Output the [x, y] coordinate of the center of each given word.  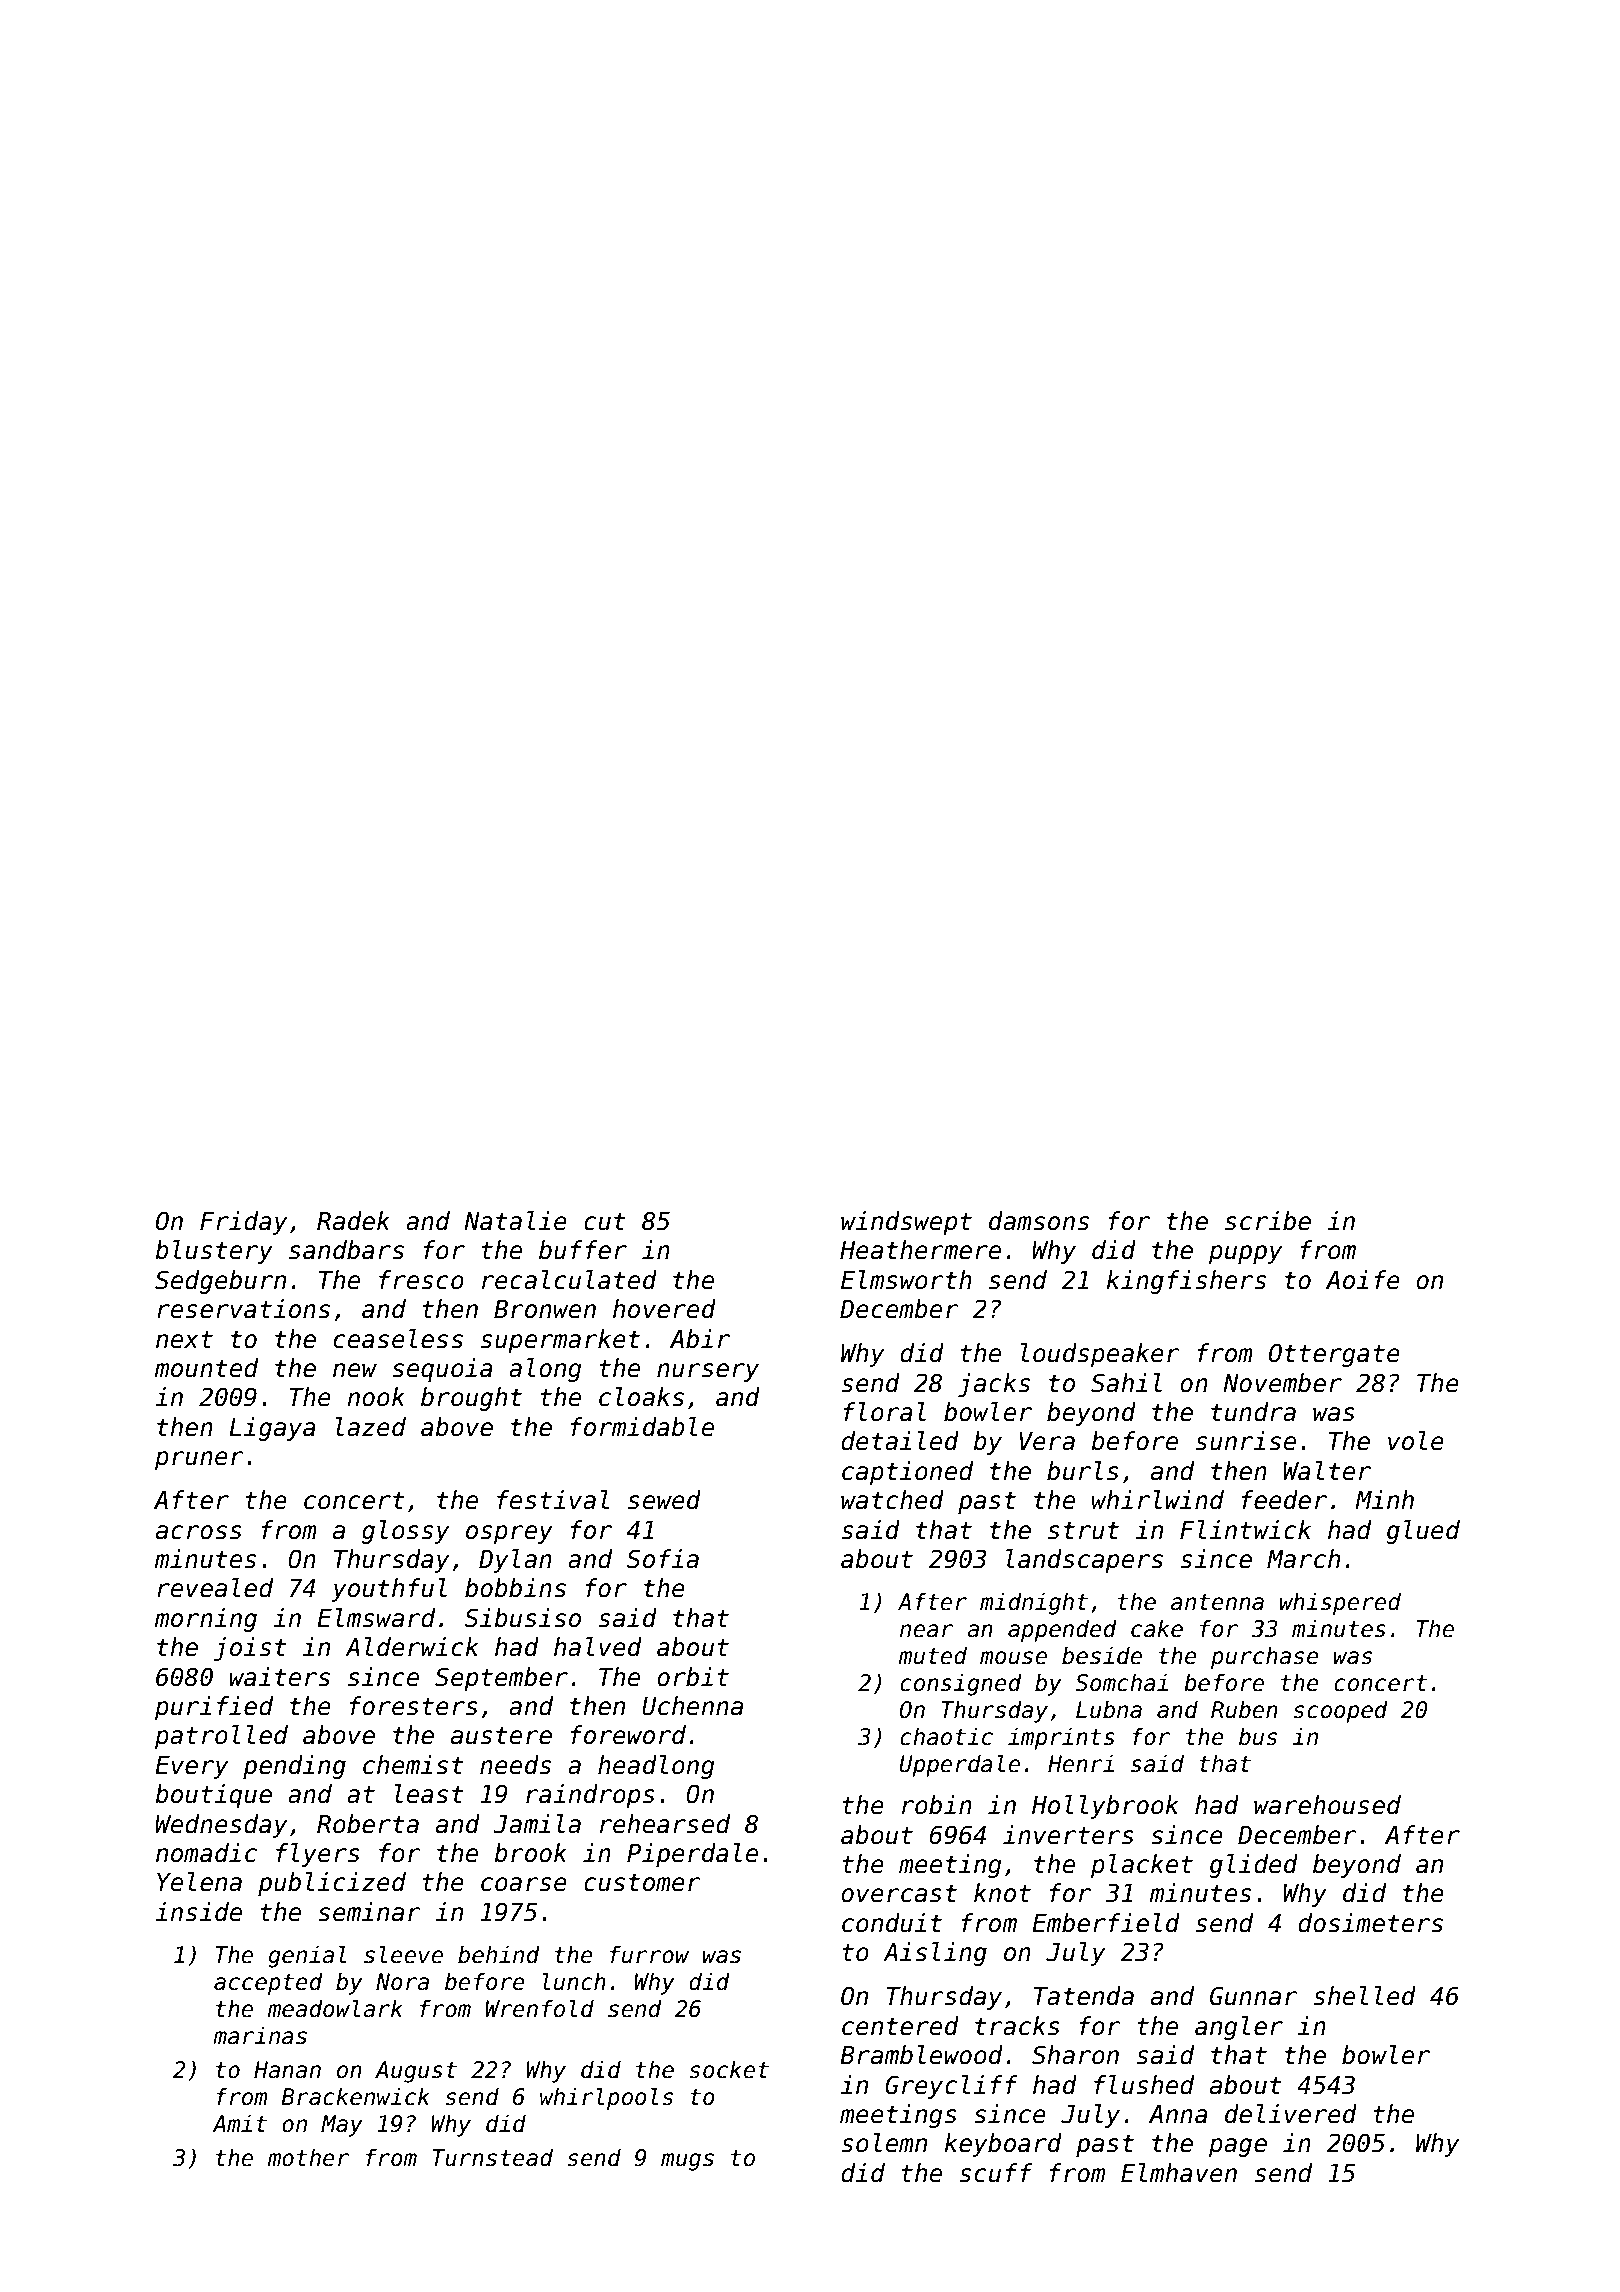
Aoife [1363, 1280]
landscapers [1084, 1561]
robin [937, 1805]
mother [308, 2157]
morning [206, 1620]
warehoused [1327, 1805]
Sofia [663, 1559]
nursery [708, 1372]
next [184, 1339]
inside [198, 1912]
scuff [996, 2173]
